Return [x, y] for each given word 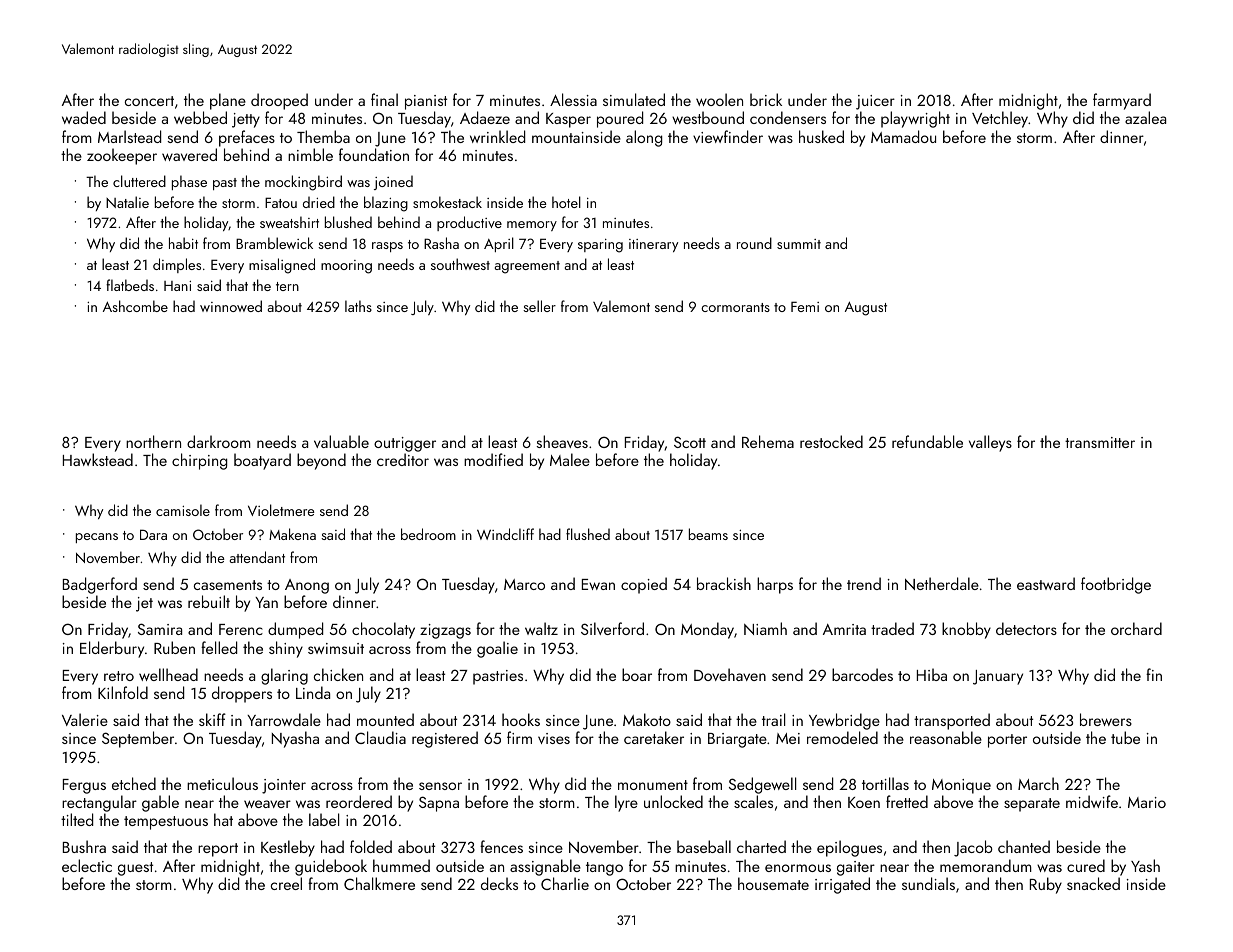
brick [766, 99]
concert [149, 101]
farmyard [1122, 101]
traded [892, 628]
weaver [267, 804]
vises [554, 738]
